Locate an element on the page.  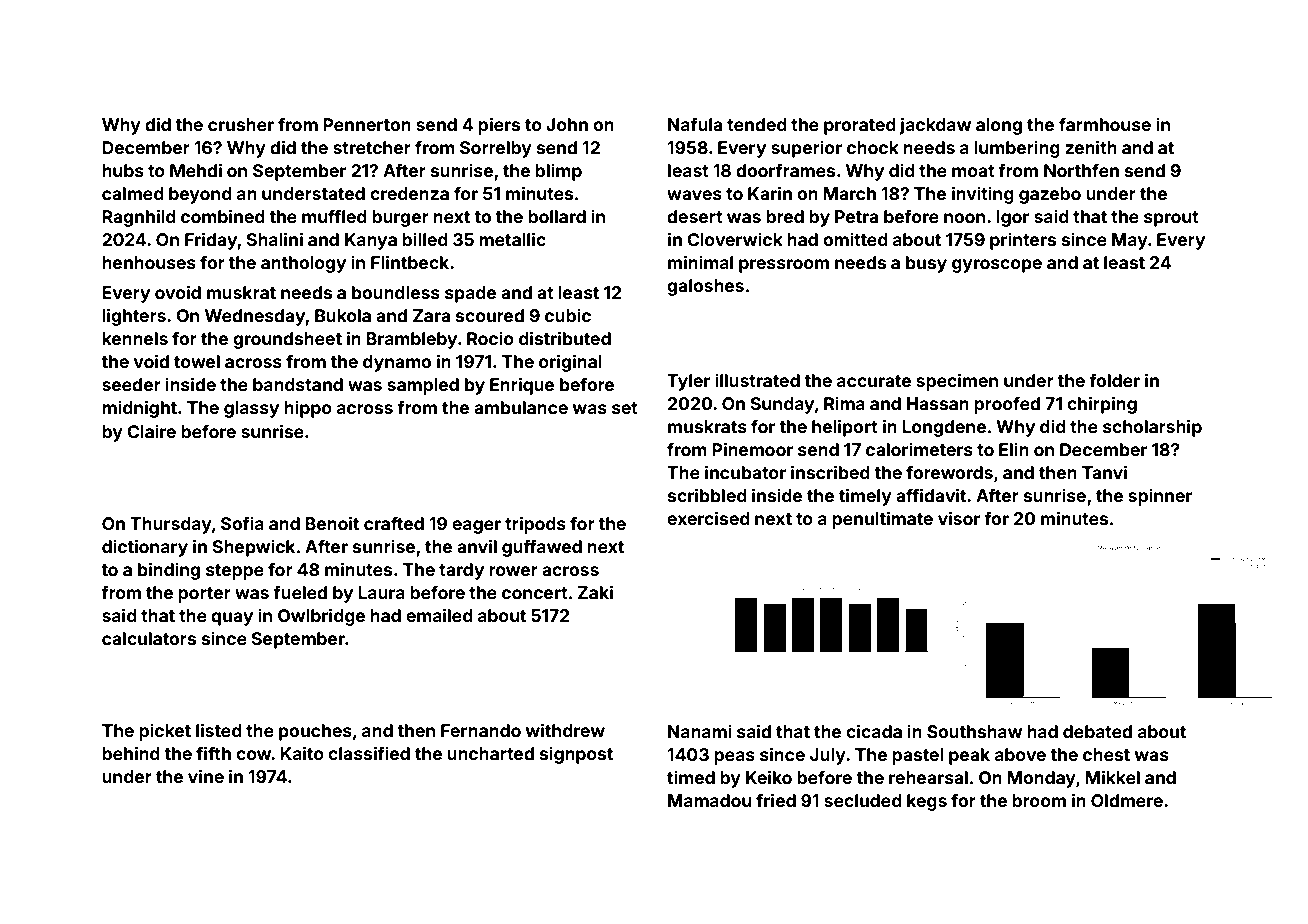
Kaito is located at coordinates (302, 753).
